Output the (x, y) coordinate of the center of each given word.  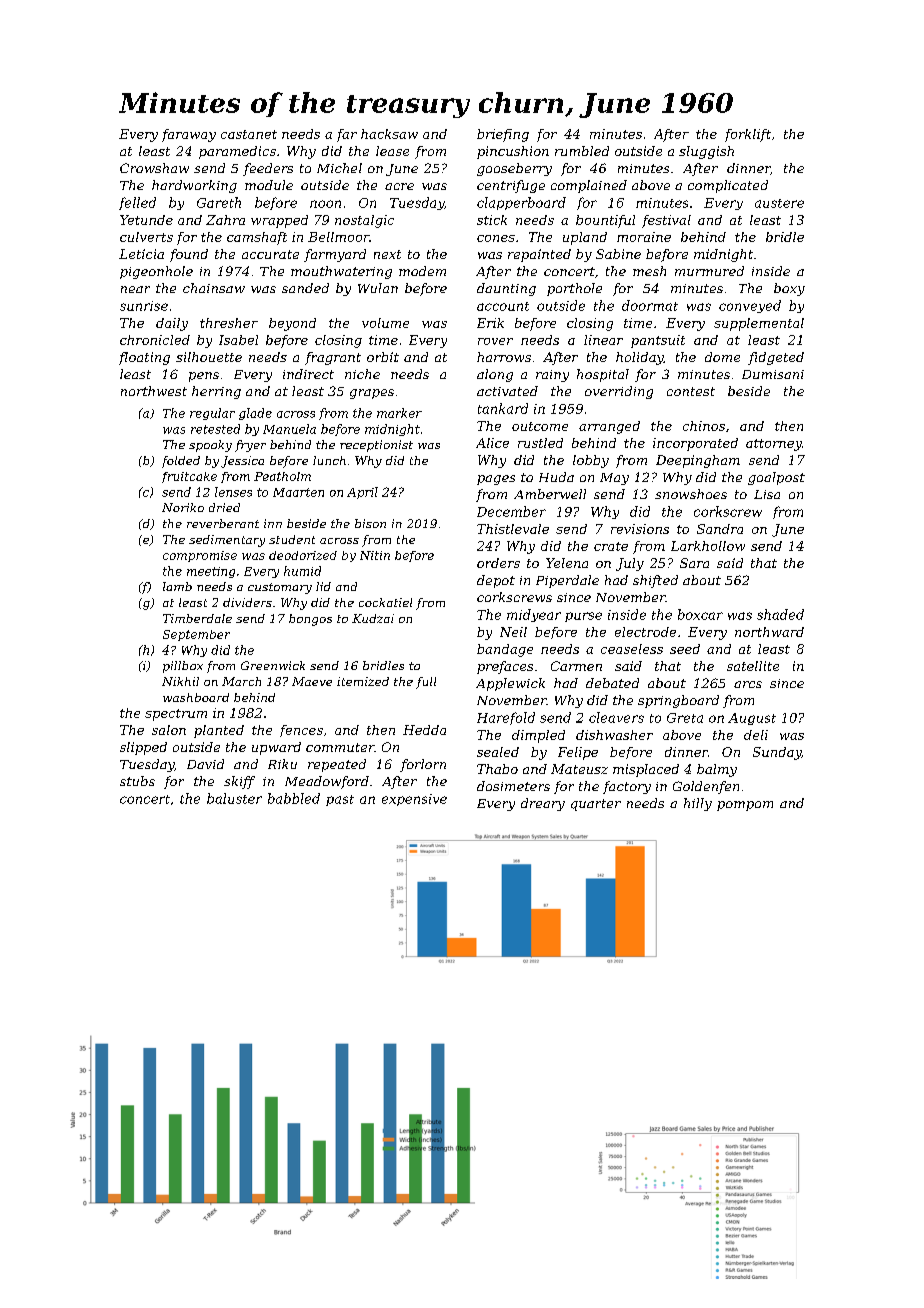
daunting (506, 289)
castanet (249, 134)
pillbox (183, 667)
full (426, 683)
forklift (748, 135)
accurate (270, 254)
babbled (294, 798)
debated (612, 683)
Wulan (378, 288)
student (292, 539)
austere (779, 203)
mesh (649, 271)
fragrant (333, 358)
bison (370, 523)
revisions (640, 529)
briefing (503, 135)
